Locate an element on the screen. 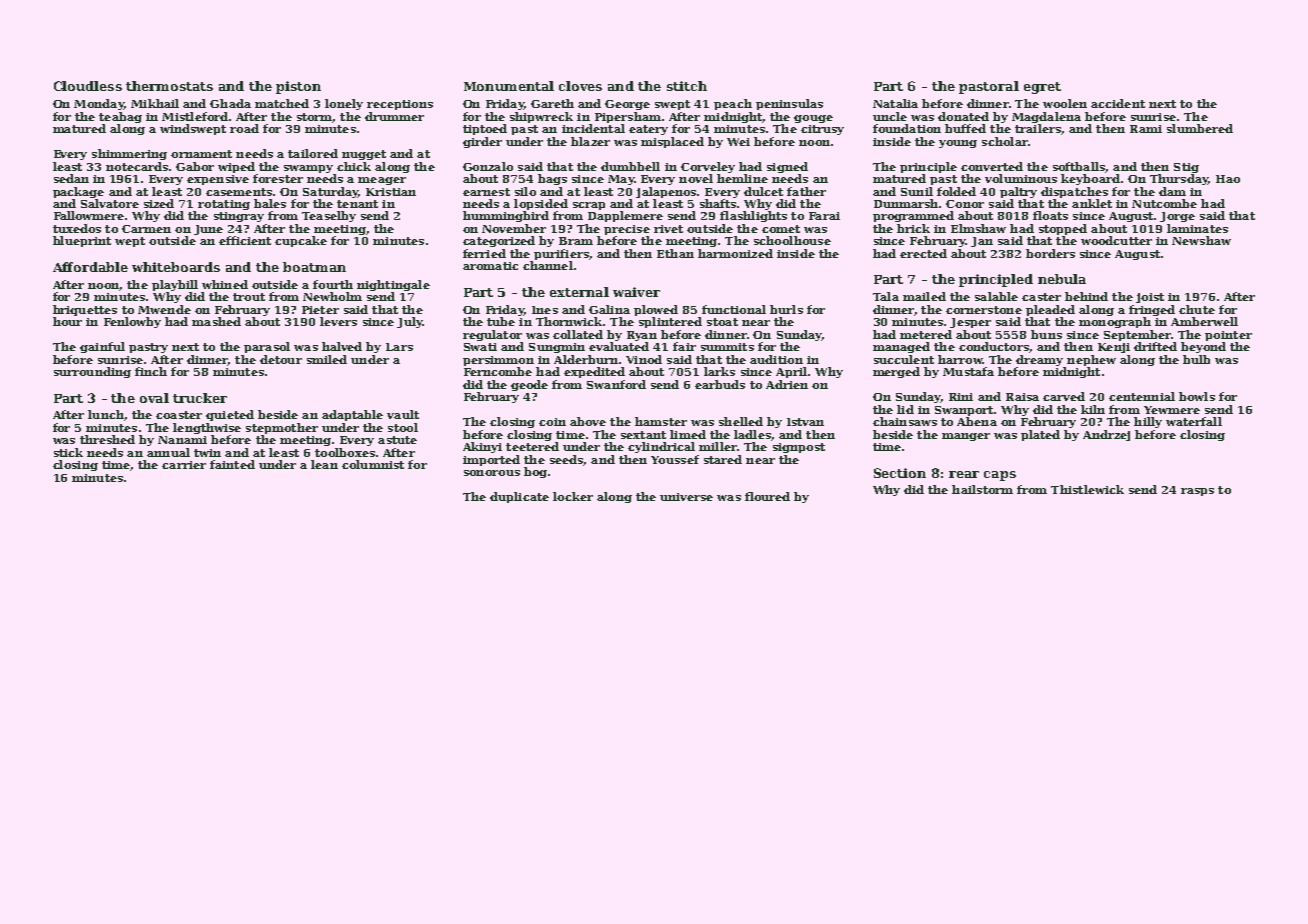 This screenshot has width=1308, height=924. cupcake is located at coordinates (301, 241).
